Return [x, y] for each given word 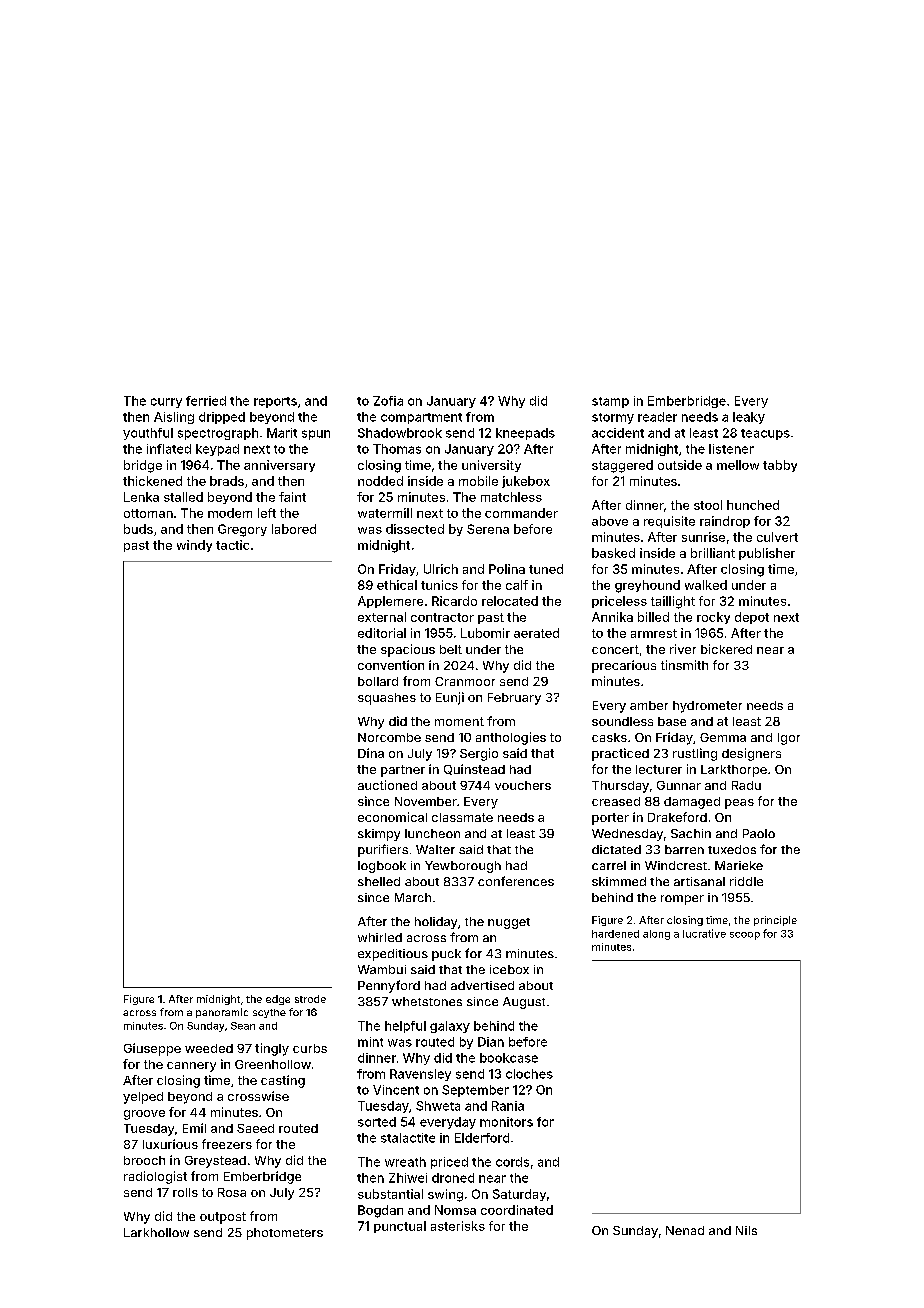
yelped [143, 1098]
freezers [227, 1144]
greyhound [647, 586]
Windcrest [676, 865]
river [683, 649]
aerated [536, 633]
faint [292, 497]
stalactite [408, 1138]
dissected [415, 529]
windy [194, 546]
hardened [615, 934]
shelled [379, 881]
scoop [745, 936]
